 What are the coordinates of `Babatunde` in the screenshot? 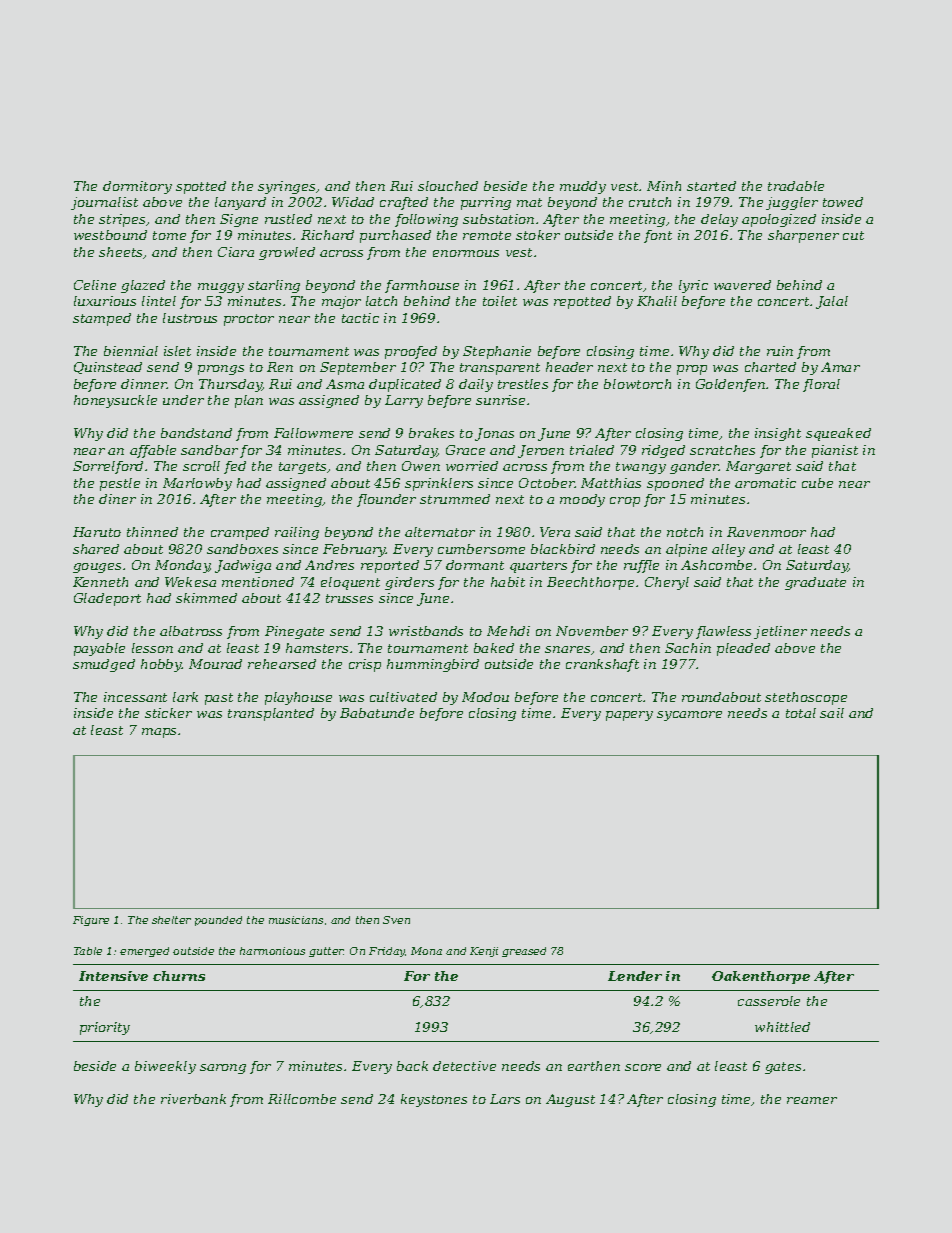 It's located at (377, 713).
